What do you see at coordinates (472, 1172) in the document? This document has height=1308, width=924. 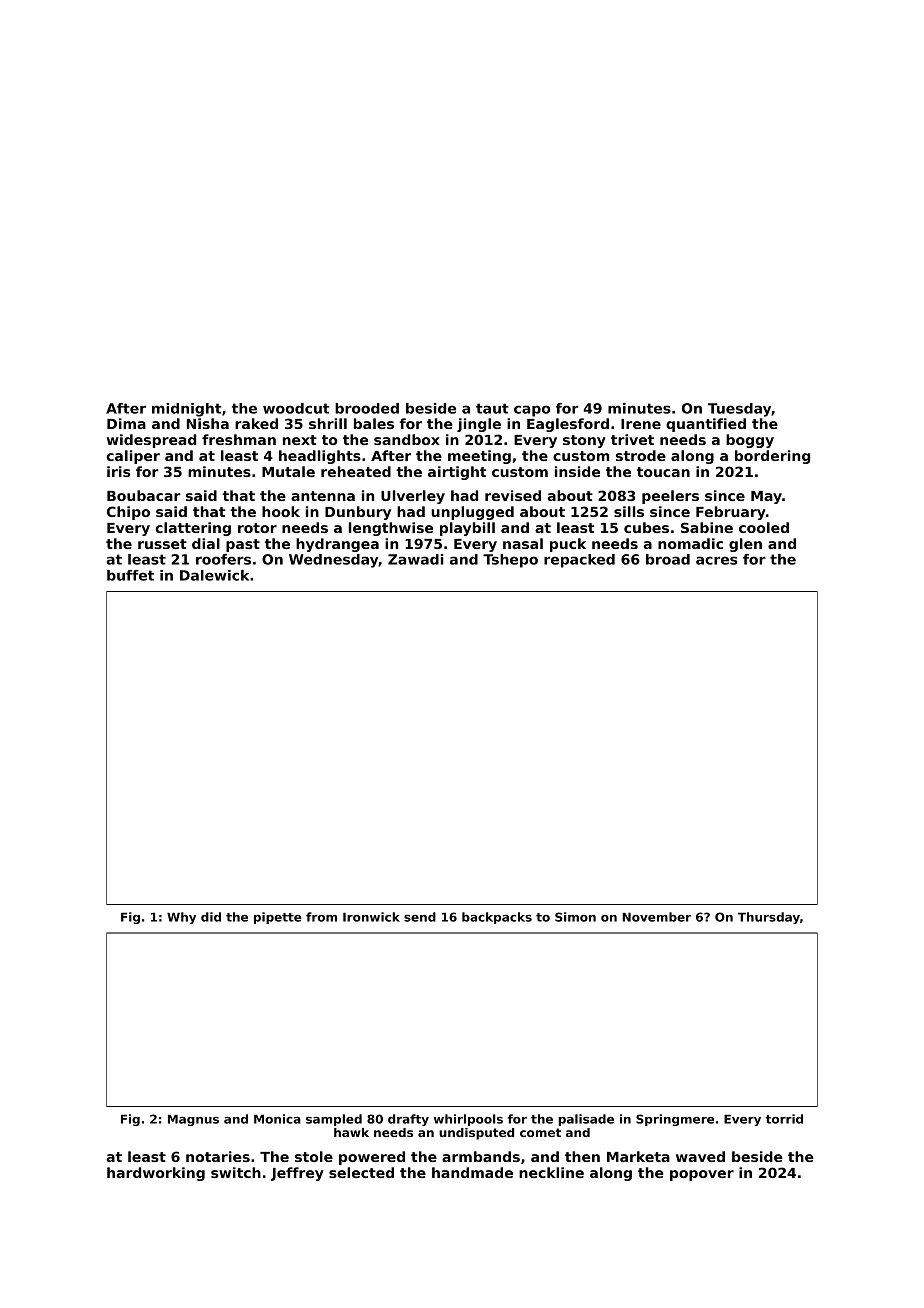 I see `handmade` at bounding box center [472, 1172].
